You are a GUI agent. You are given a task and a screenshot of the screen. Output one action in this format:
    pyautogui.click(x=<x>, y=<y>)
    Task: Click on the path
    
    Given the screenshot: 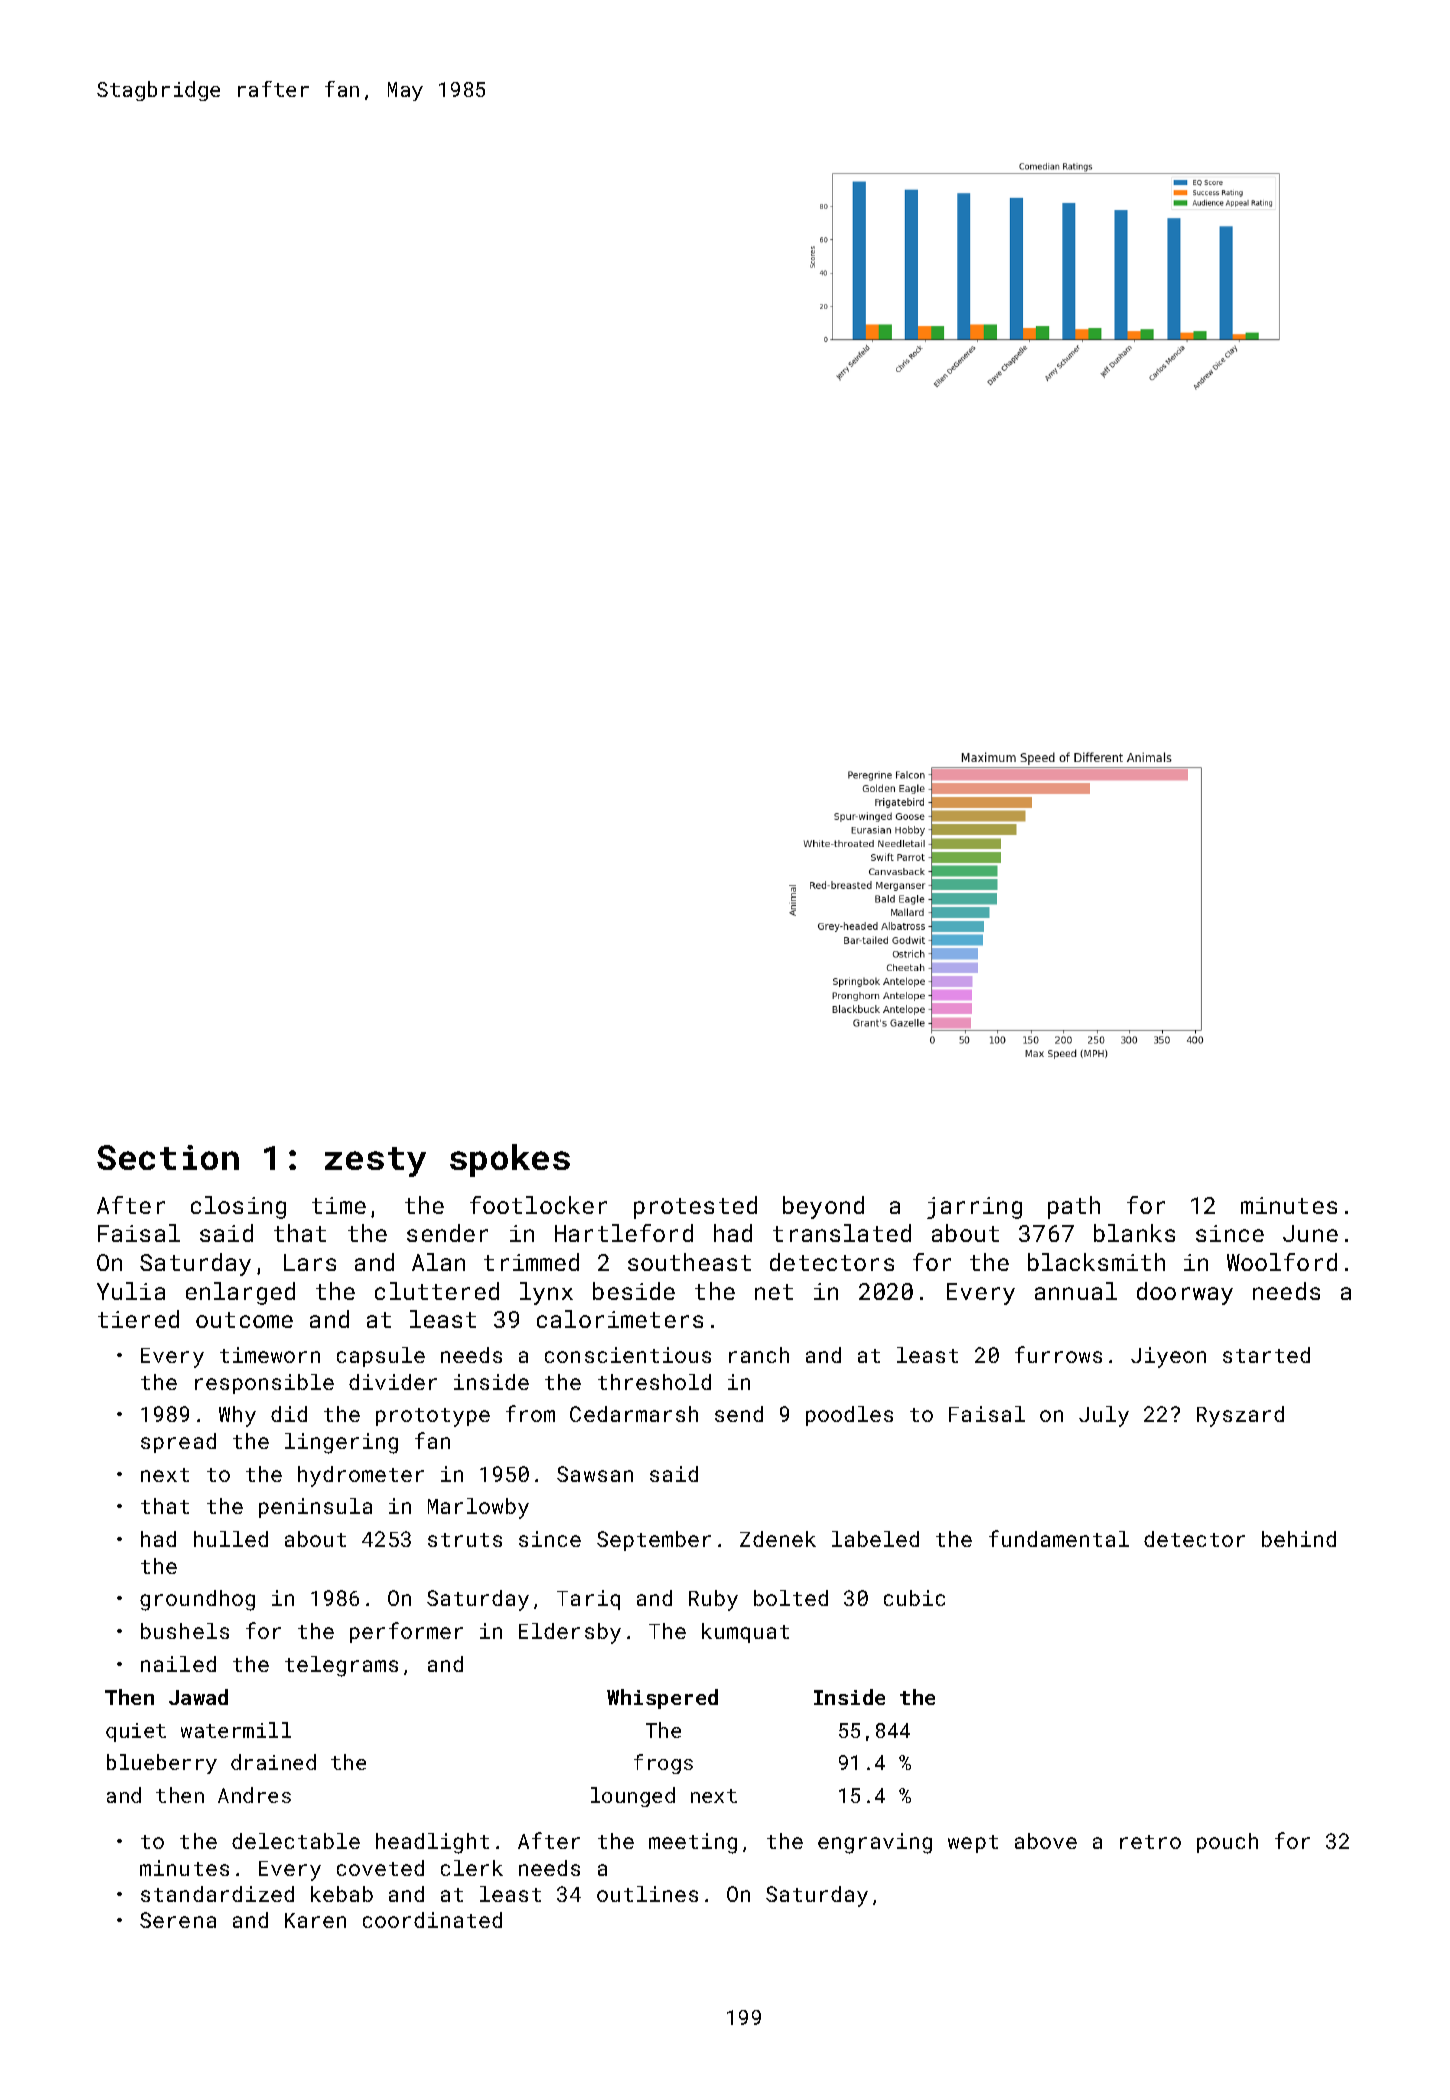 What is the action you would take?
    pyautogui.click(x=1074, y=1207)
